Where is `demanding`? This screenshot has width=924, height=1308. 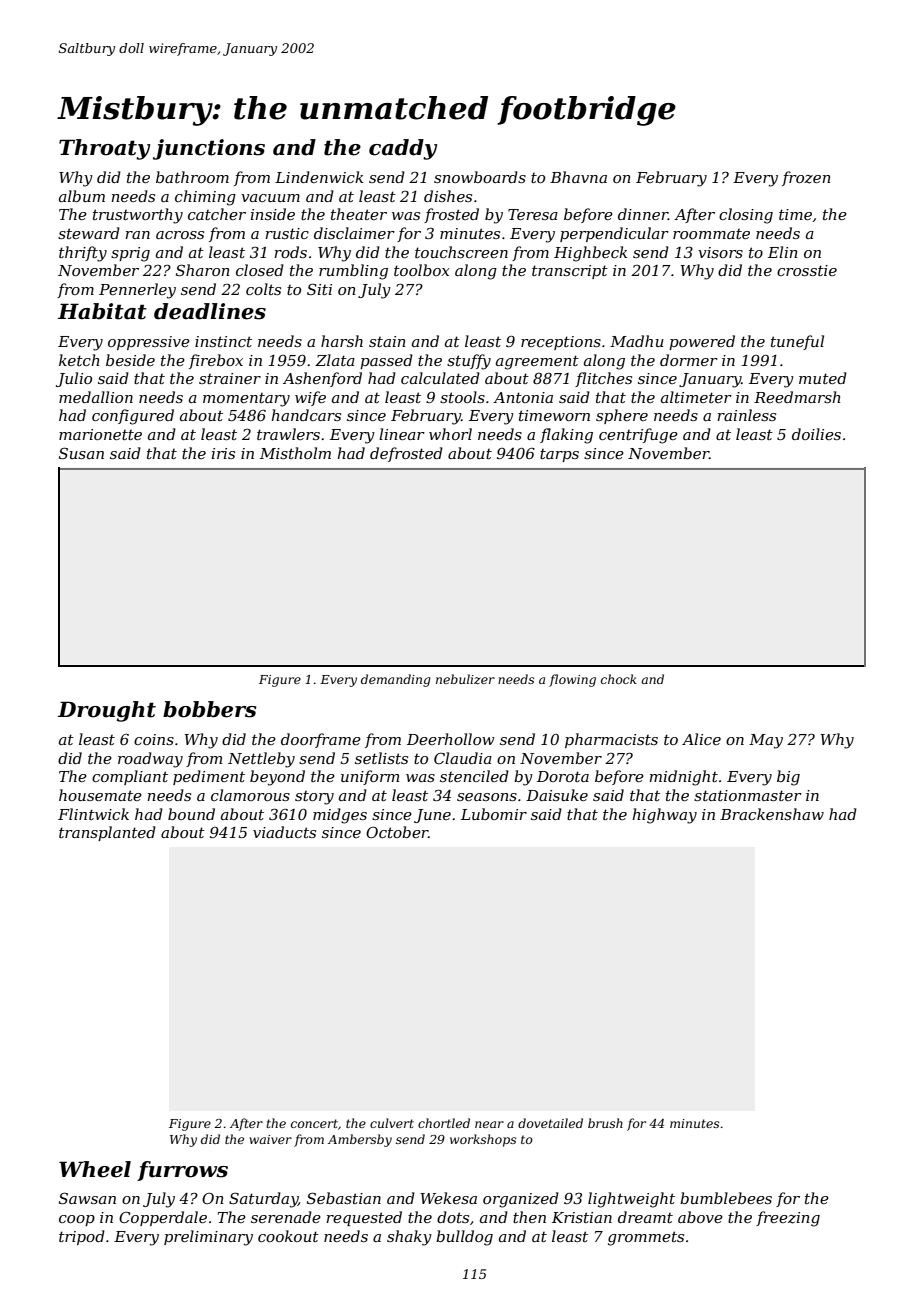
demanding is located at coordinates (396, 680).
